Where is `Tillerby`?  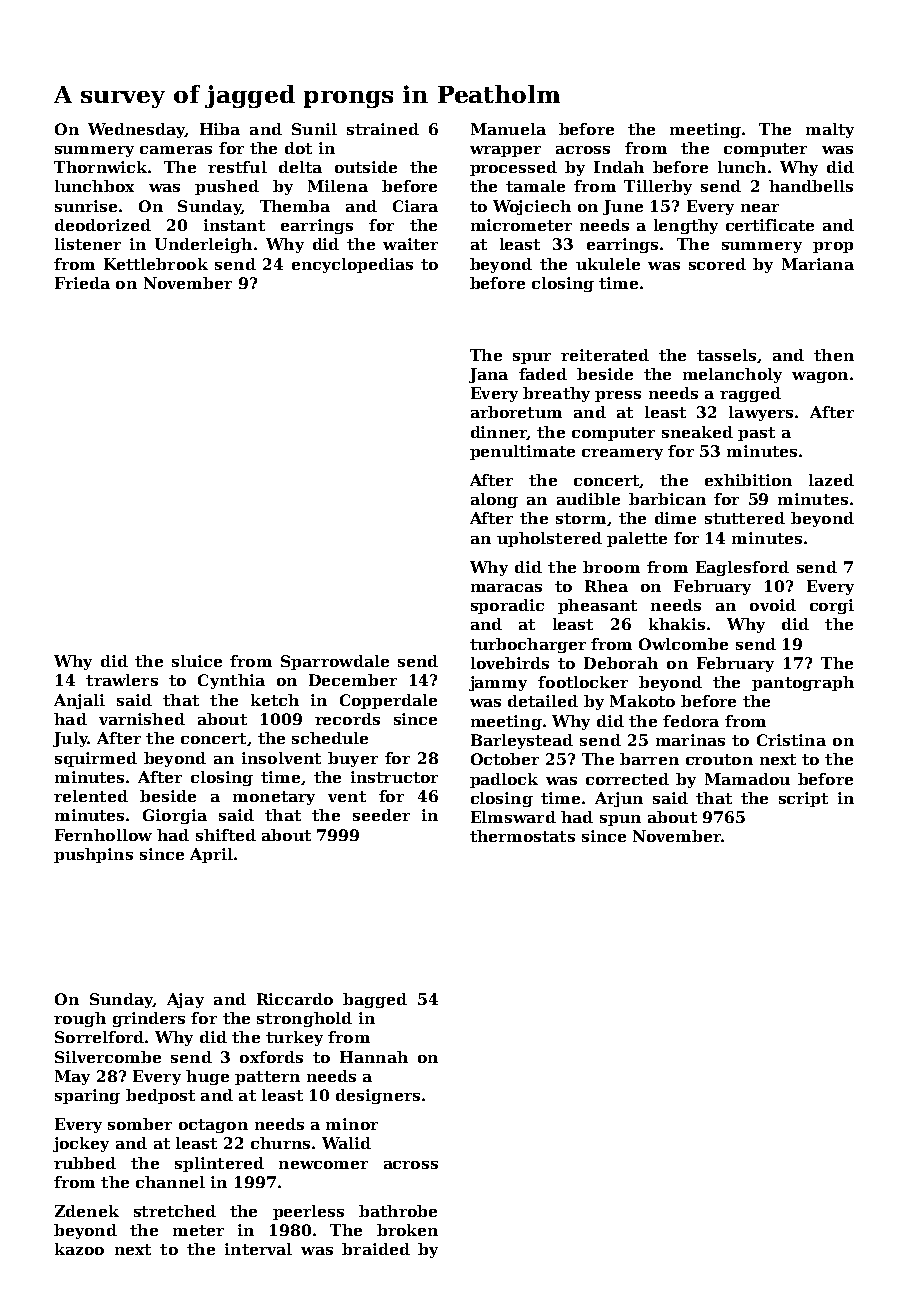 Tillerby is located at coordinates (658, 187).
